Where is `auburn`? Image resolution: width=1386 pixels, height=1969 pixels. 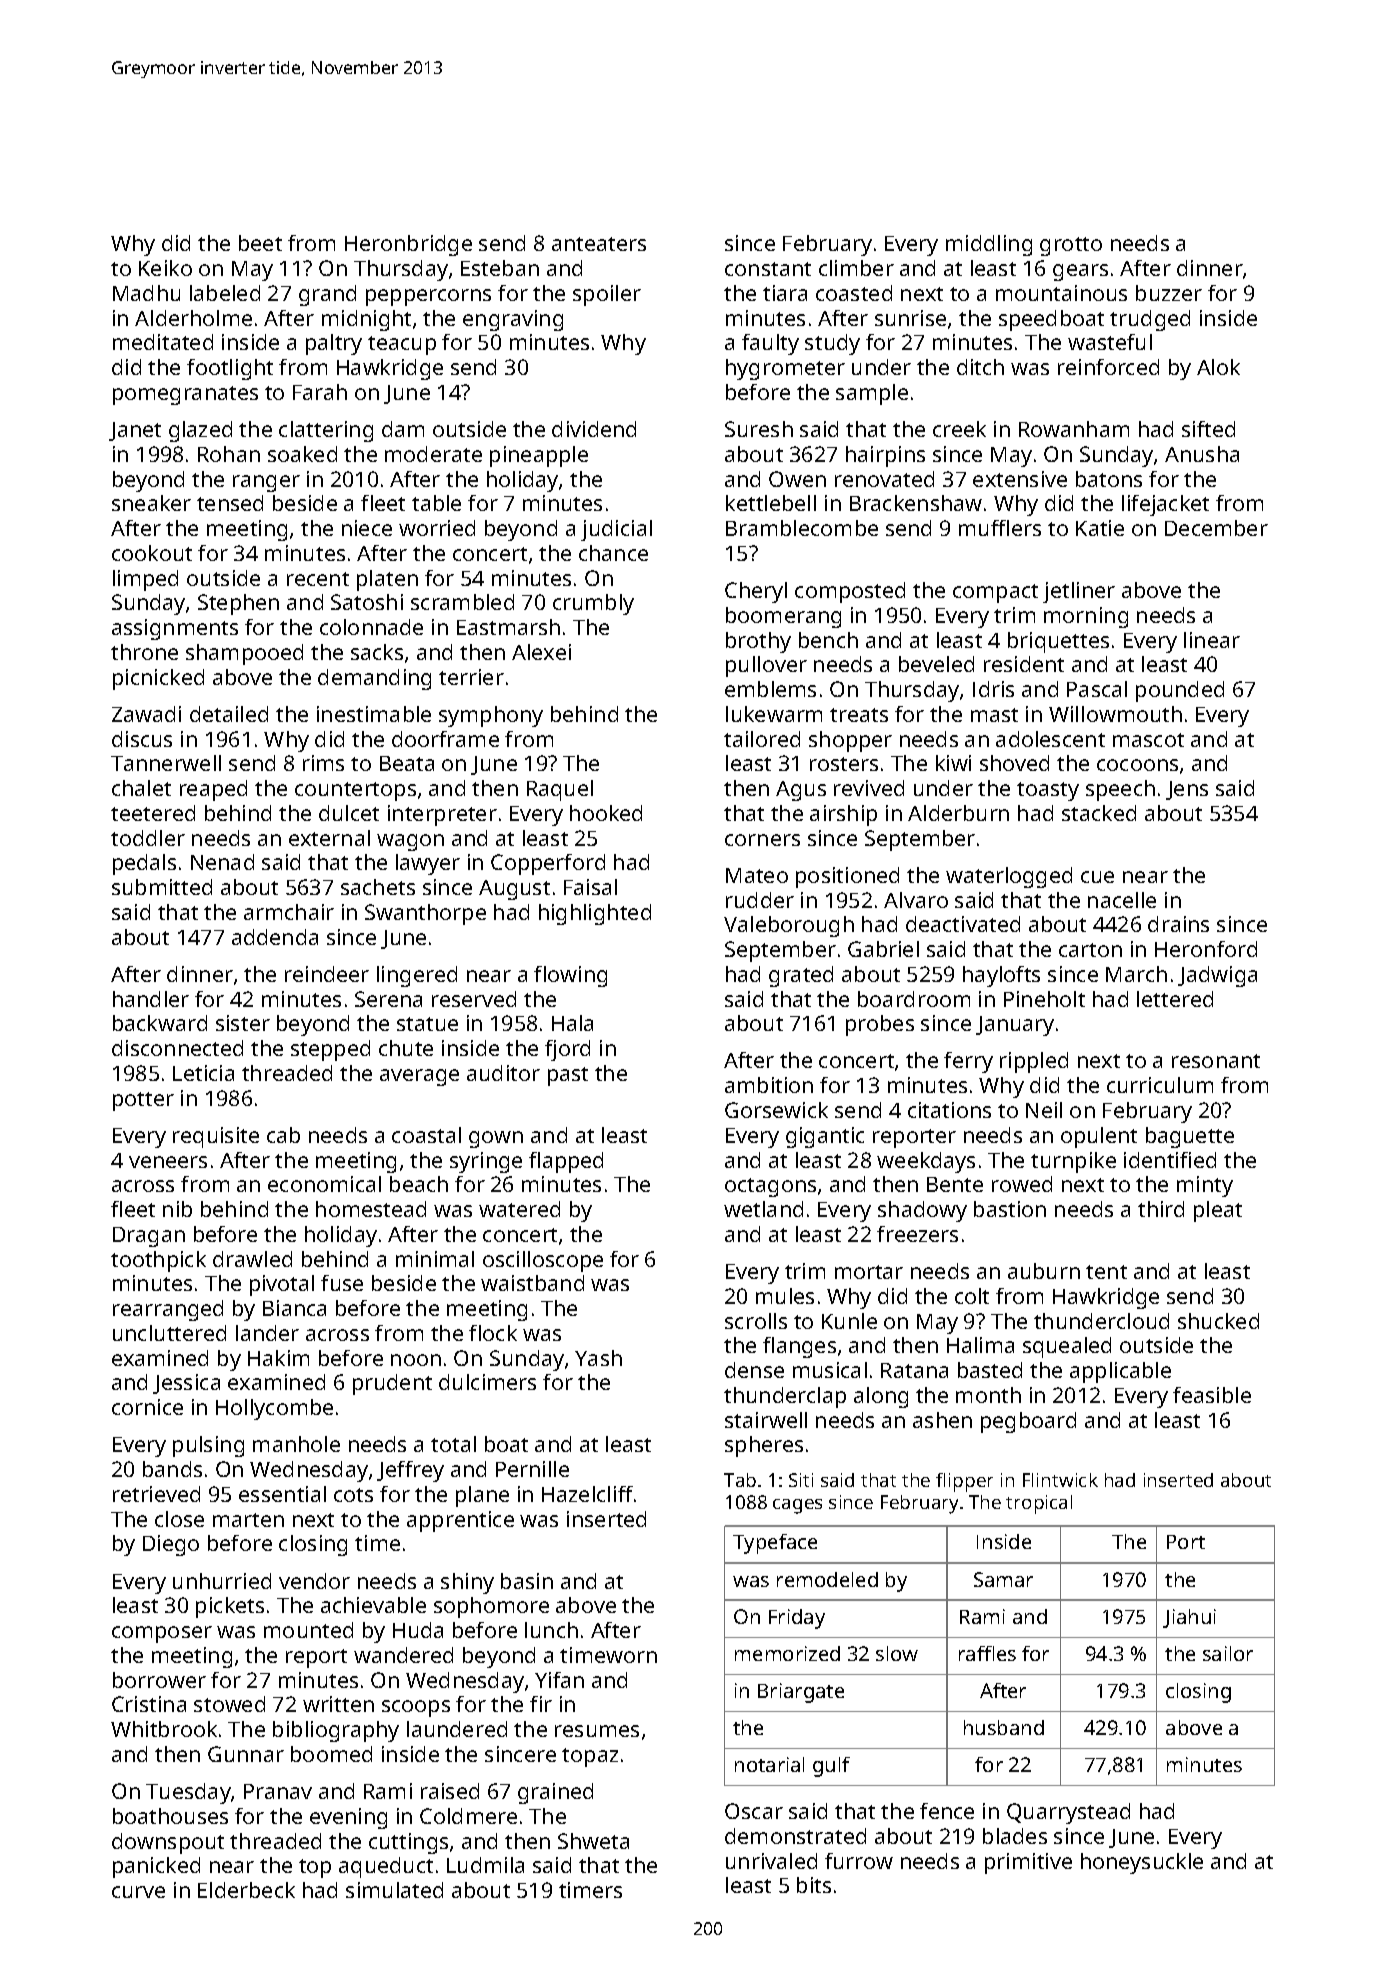 auburn is located at coordinates (1044, 1271).
